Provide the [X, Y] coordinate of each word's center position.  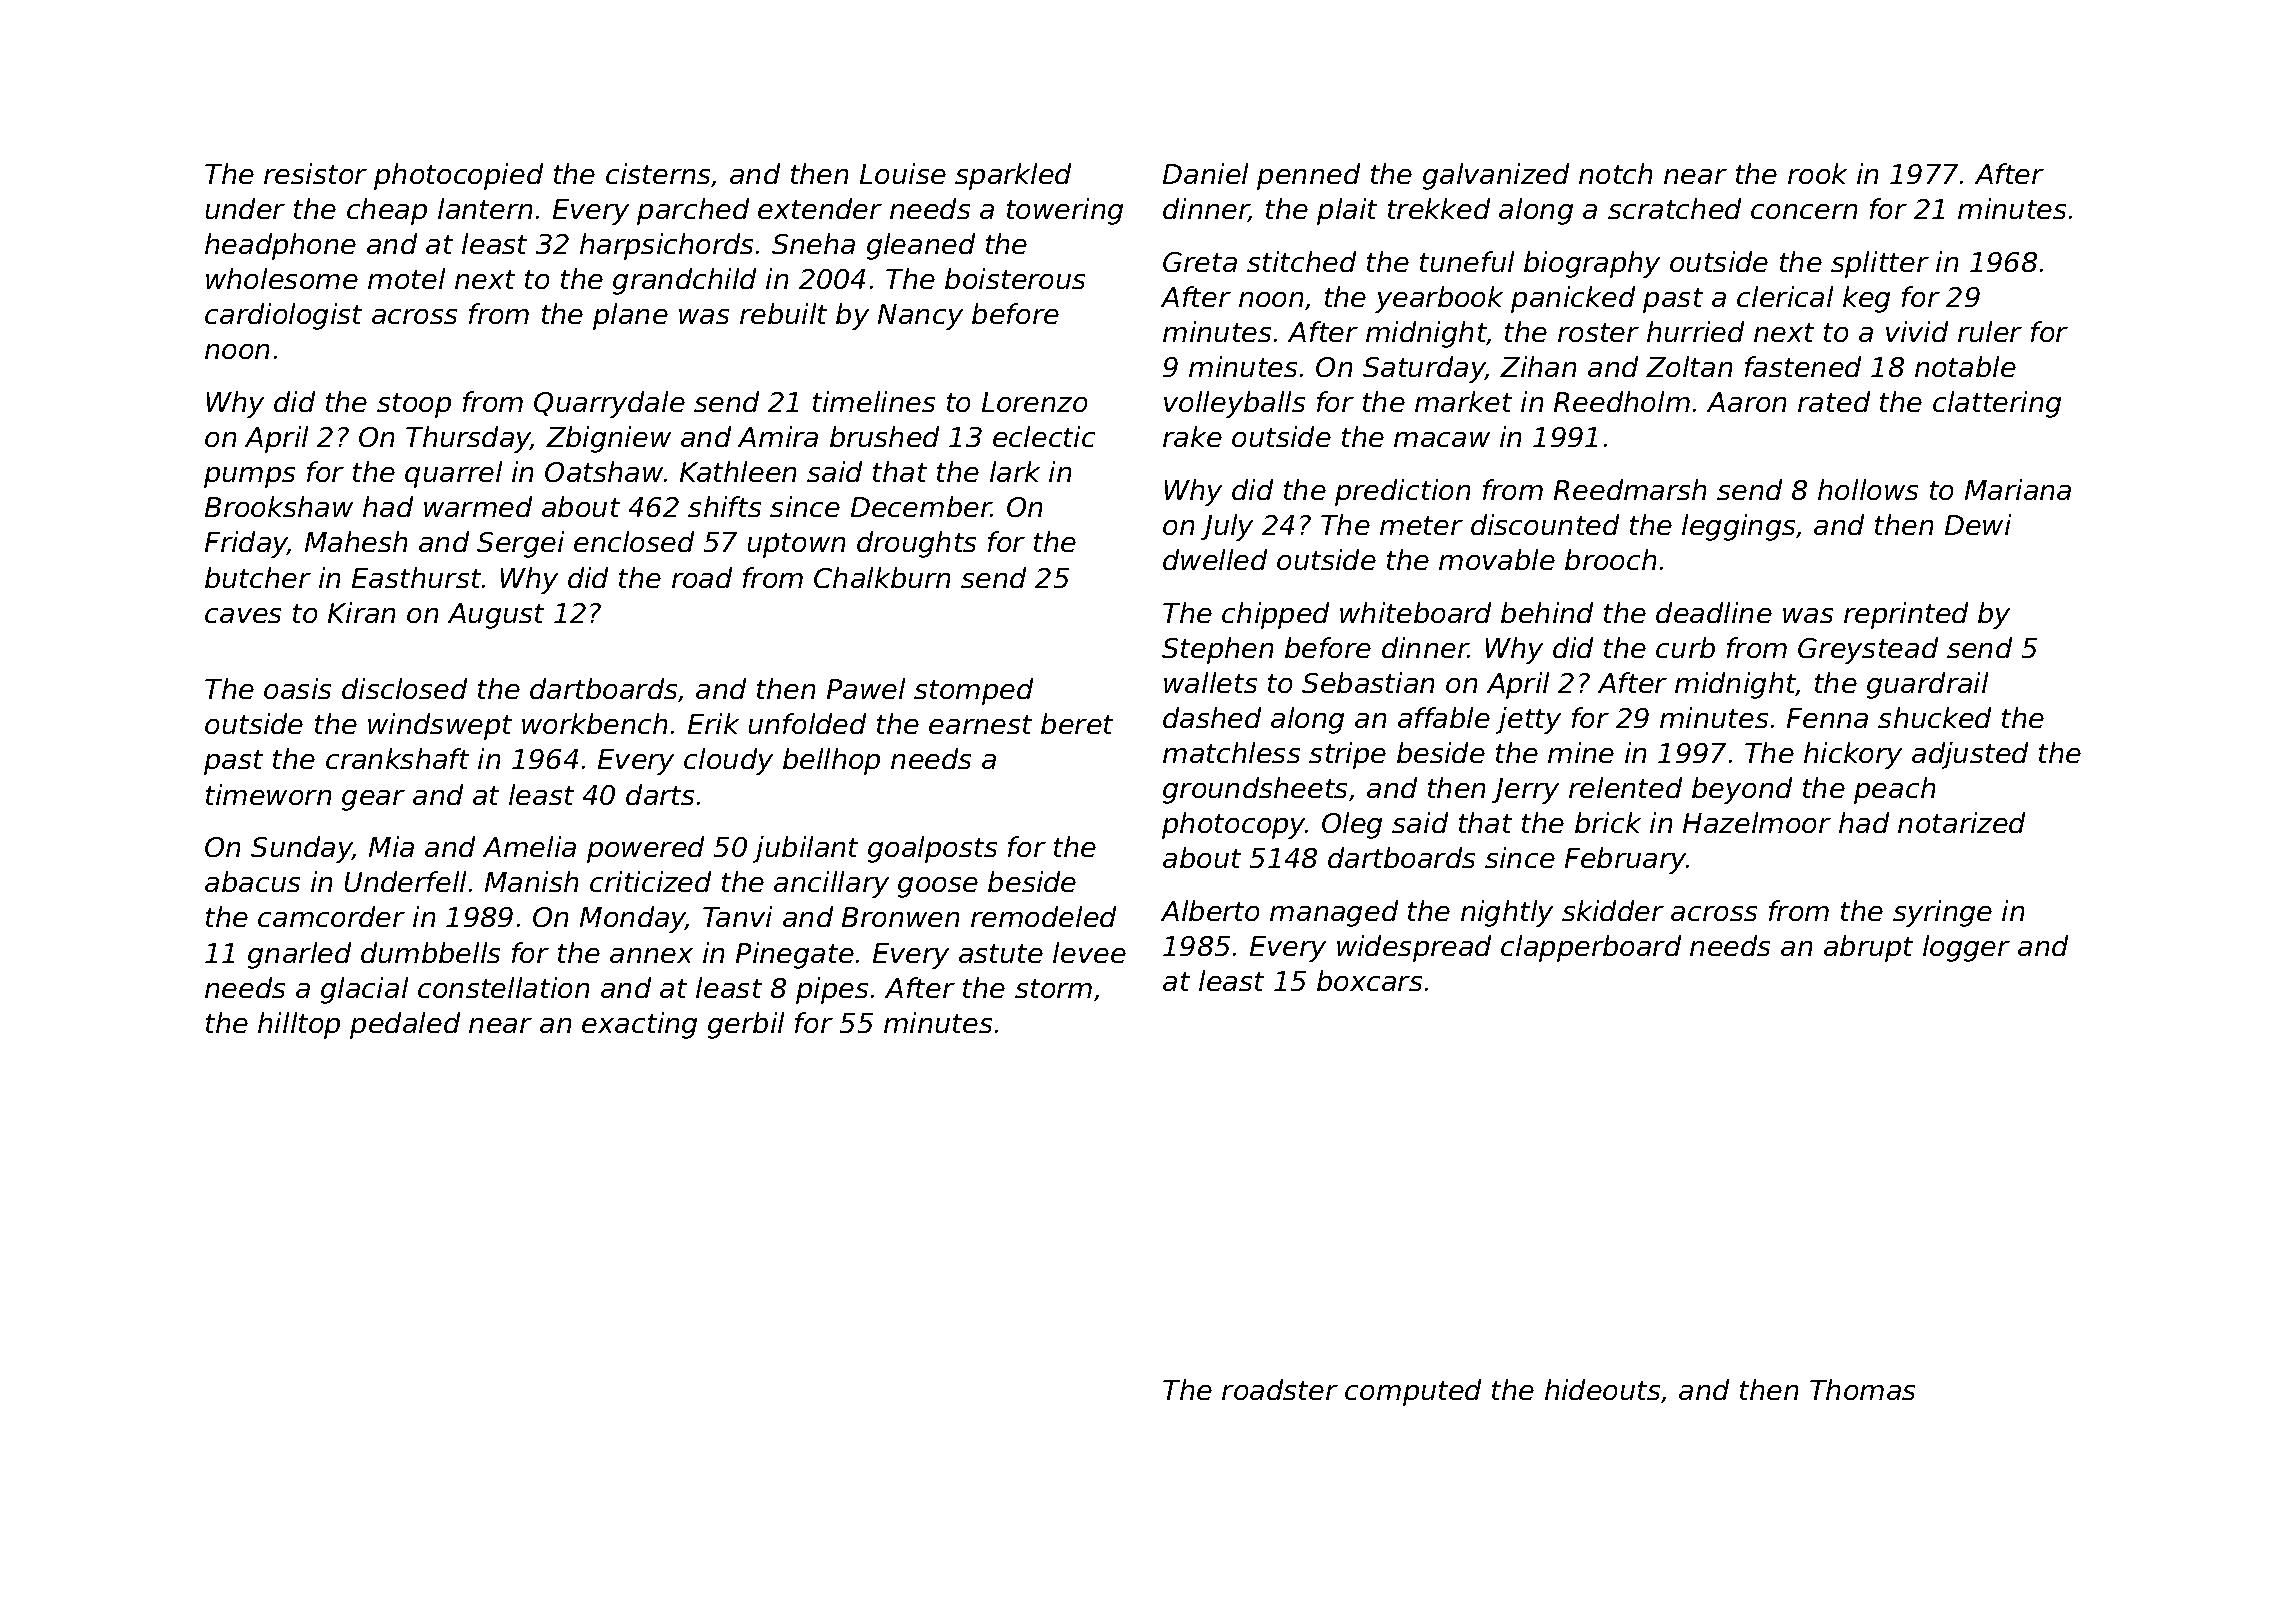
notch [1615, 173]
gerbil [746, 1025]
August [496, 616]
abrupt [1868, 948]
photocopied [458, 176]
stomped [973, 691]
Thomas [1862, 1389]
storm [1053, 988]
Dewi [1978, 524]
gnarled [299, 955]
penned [1308, 176]
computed [1413, 1392]
